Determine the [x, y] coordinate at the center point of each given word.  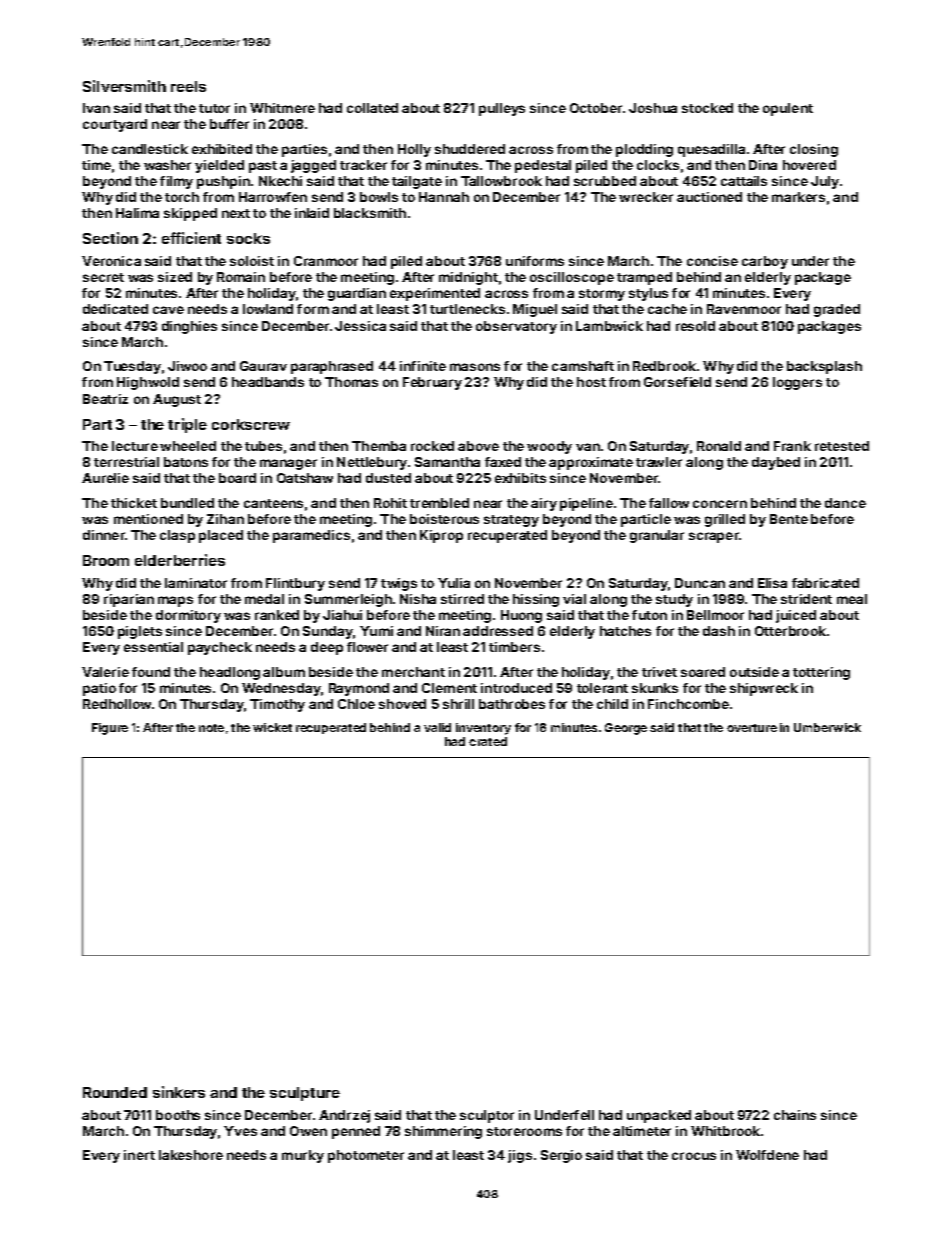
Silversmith [124, 86]
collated [372, 108]
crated [488, 741]
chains [795, 1115]
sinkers [179, 1092]
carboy [765, 262]
